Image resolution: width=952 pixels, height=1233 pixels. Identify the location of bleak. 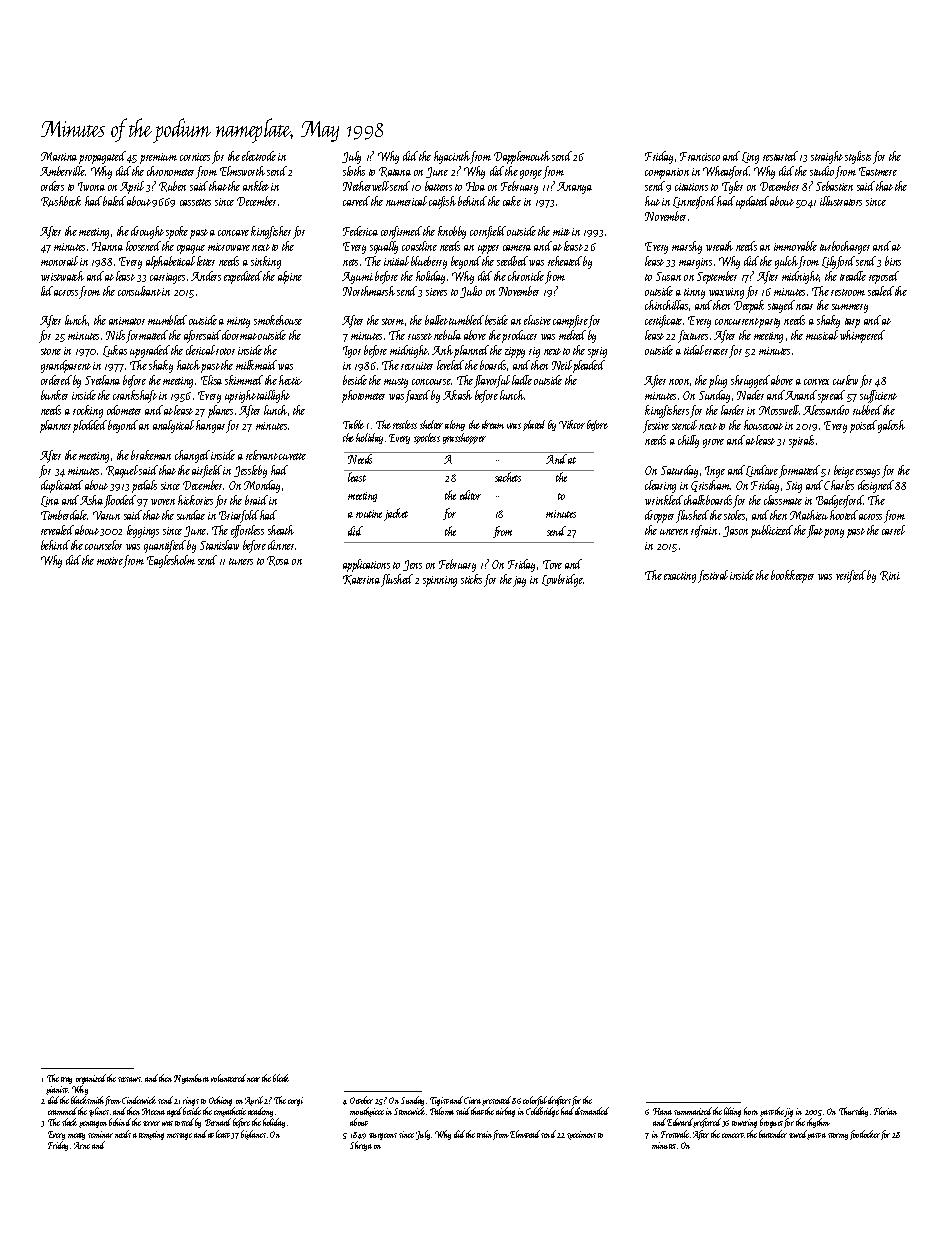
(281, 1078).
